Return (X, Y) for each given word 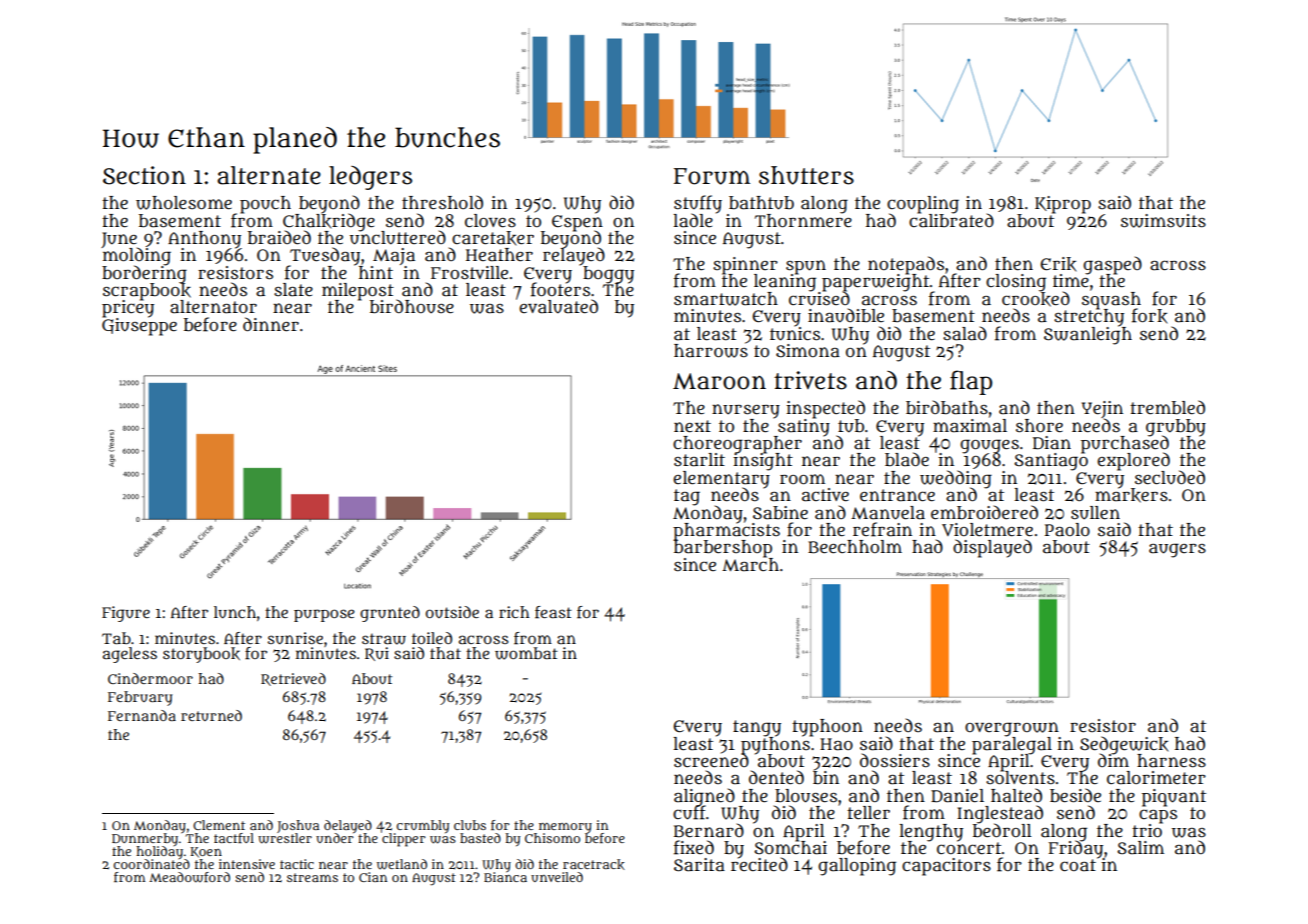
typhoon (827, 728)
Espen (577, 223)
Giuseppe (139, 327)
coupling (923, 204)
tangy (757, 728)
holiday (159, 852)
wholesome (184, 203)
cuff (689, 813)
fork (1149, 315)
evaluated (558, 307)
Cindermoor (150, 678)
